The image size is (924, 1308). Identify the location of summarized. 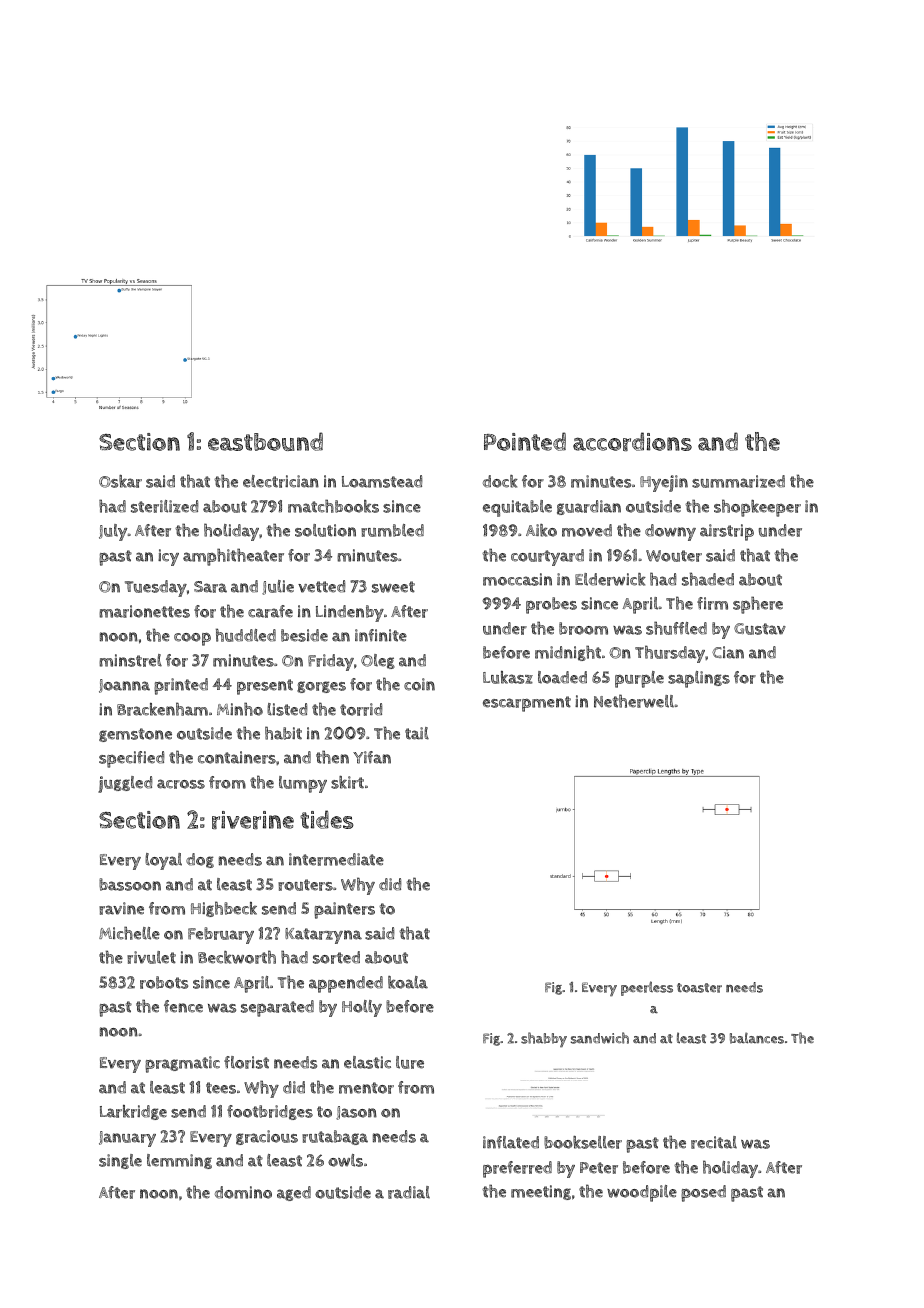
(738, 481).
